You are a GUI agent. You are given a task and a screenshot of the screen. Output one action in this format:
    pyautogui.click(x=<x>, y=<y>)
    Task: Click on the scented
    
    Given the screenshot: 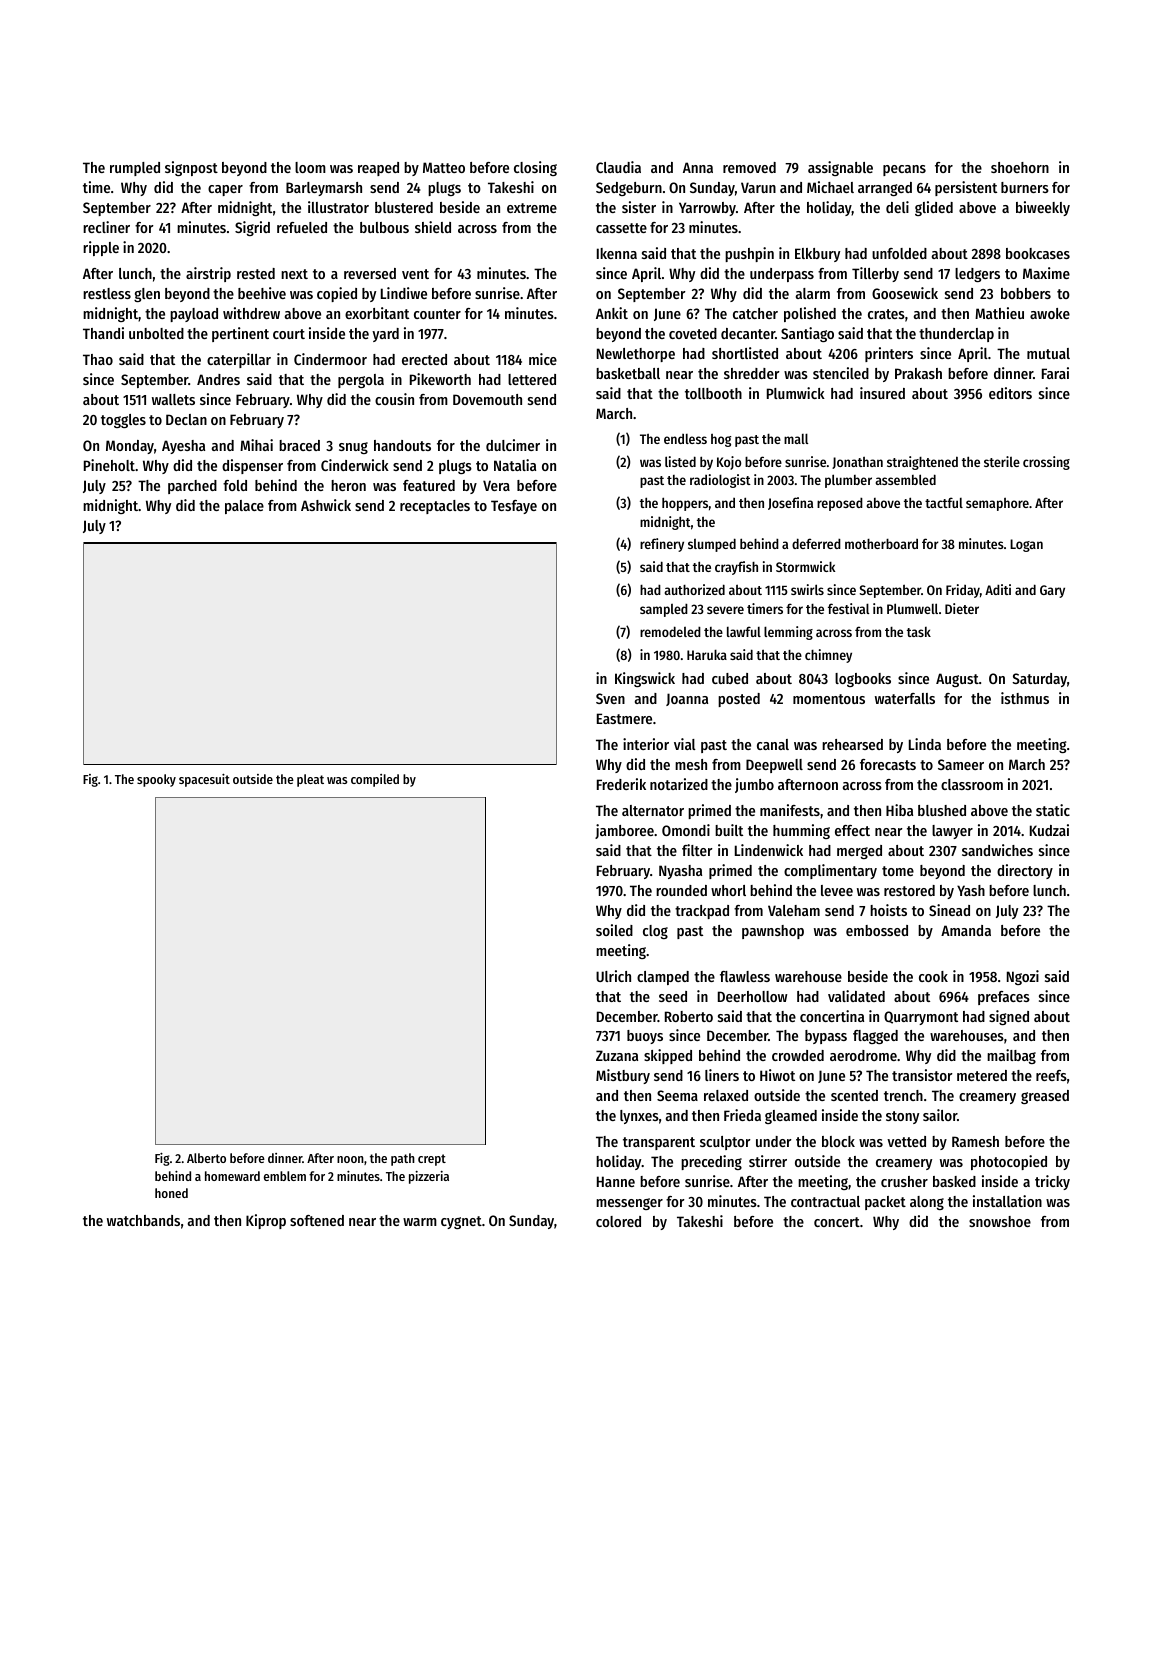 What is the action you would take?
    pyautogui.click(x=854, y=1095)
